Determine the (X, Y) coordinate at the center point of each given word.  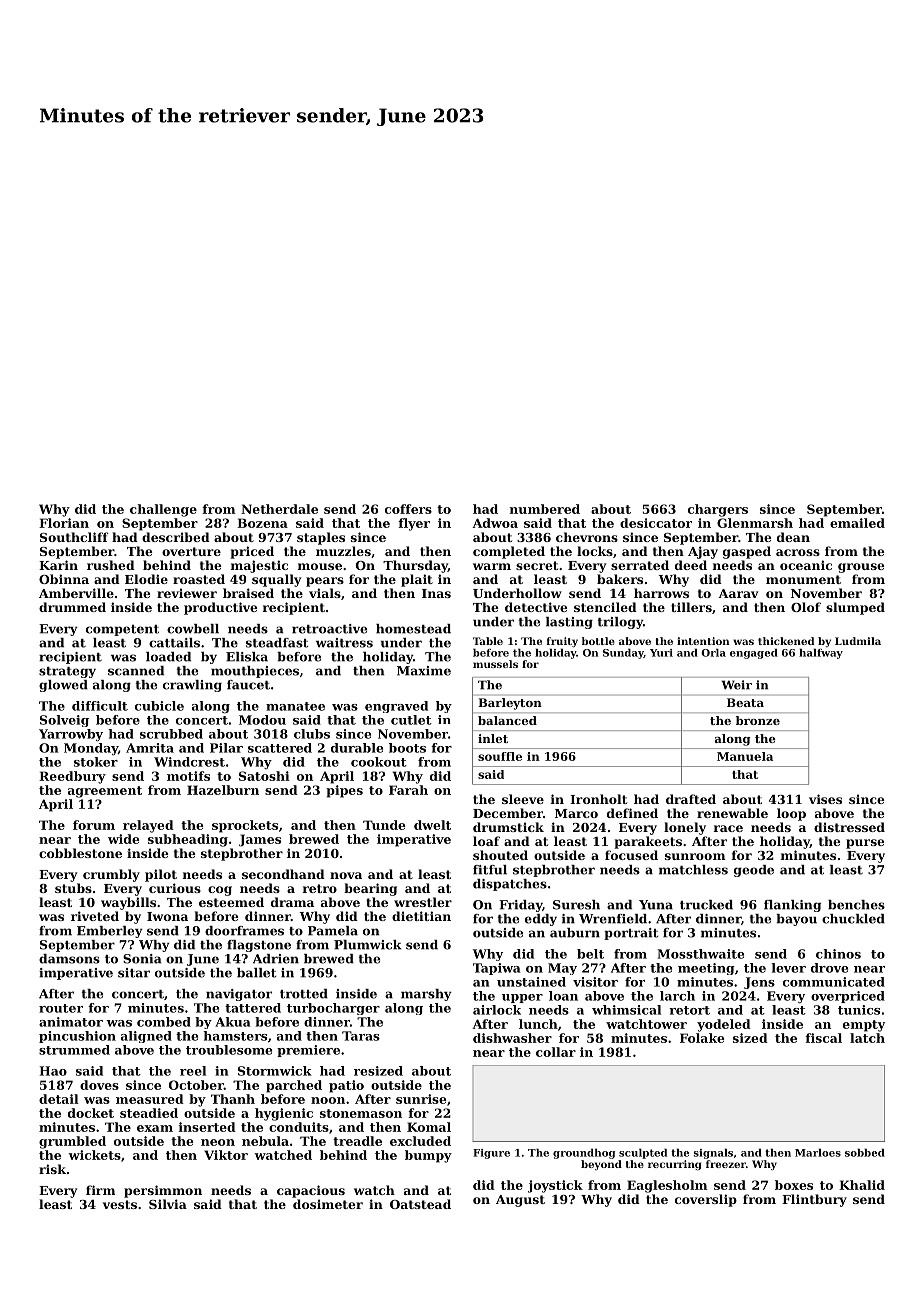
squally (276, 580)
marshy (426, 995)
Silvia (168, 1204)
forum (94, 825)
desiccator (656, 523)
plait (417, 580)
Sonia (142, 959)
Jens (759, 983)
